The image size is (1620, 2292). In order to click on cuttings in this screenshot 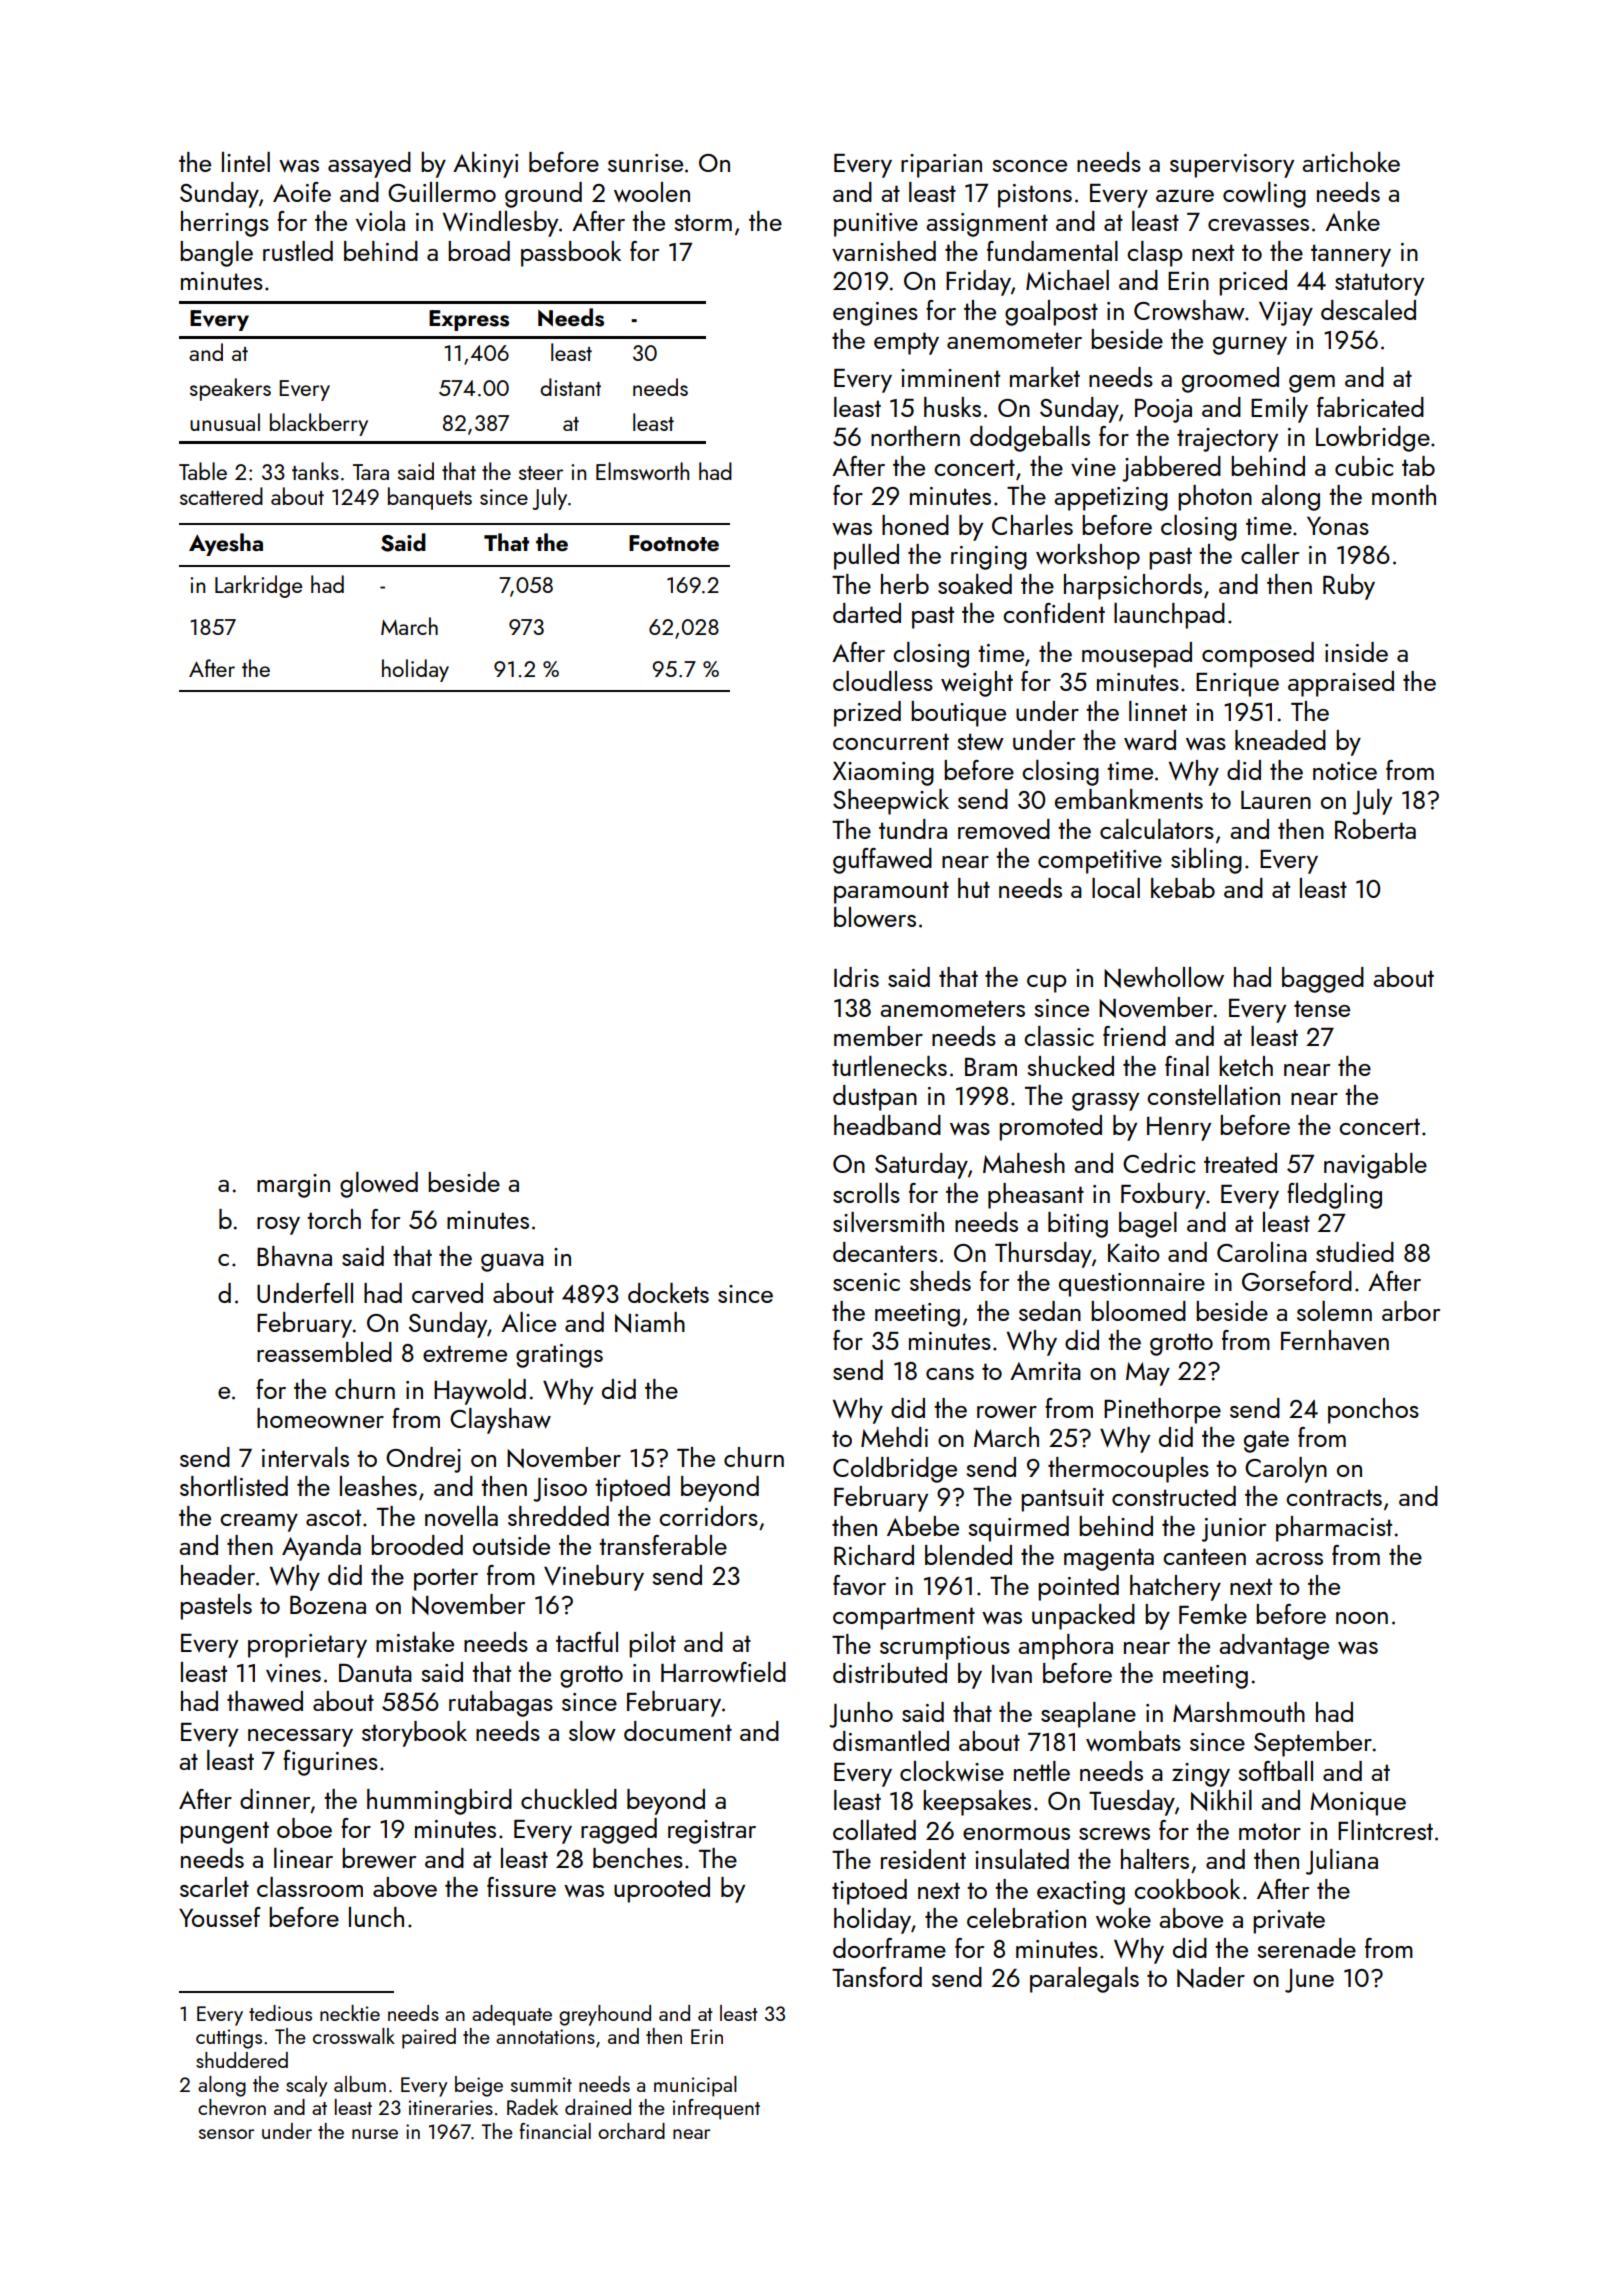, I will do `click(229, 2039)`.
